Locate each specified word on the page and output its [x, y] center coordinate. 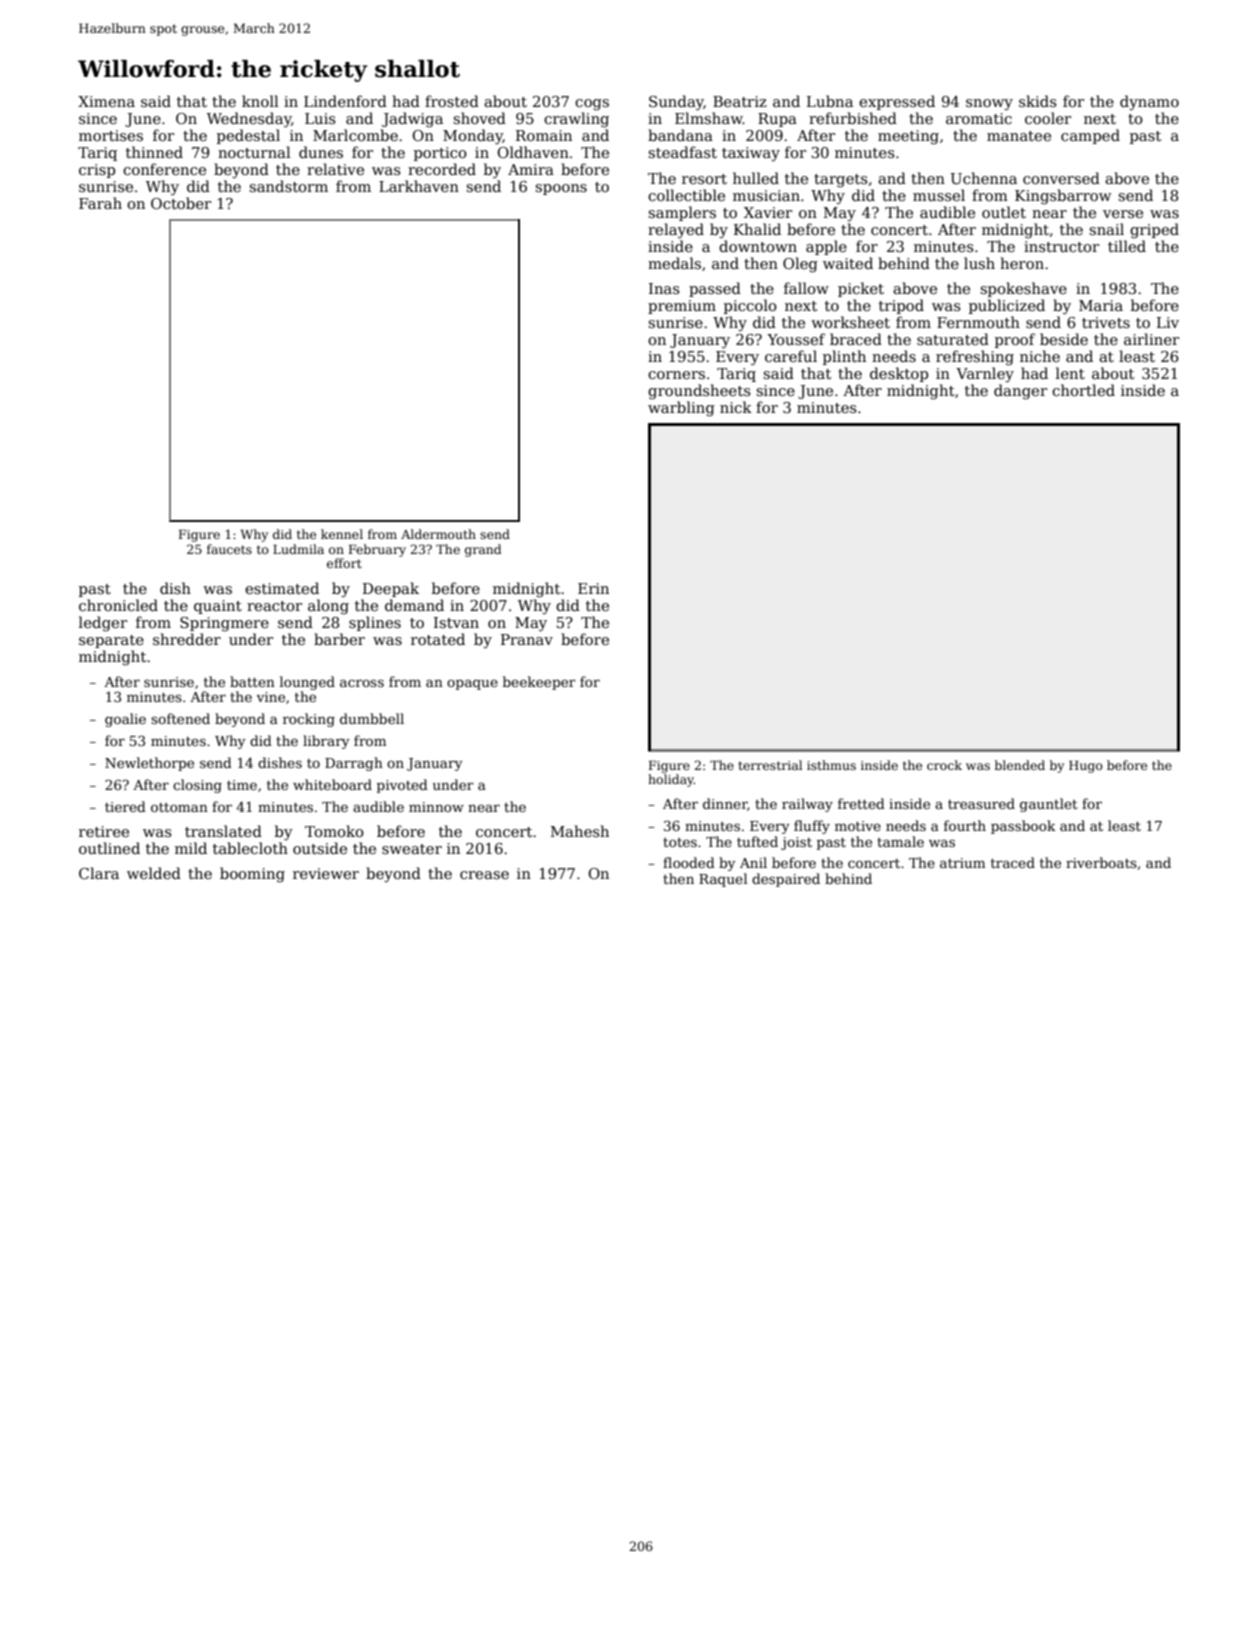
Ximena [106, 101]
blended [1020, 765]
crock [944, 765]
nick [736, 407]
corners [676, 375]
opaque [472, 684]
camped [1090, 136]
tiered [125, 806]
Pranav [527, 639]
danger [1020, 392]
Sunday [676, 103]
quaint [218, 607]
